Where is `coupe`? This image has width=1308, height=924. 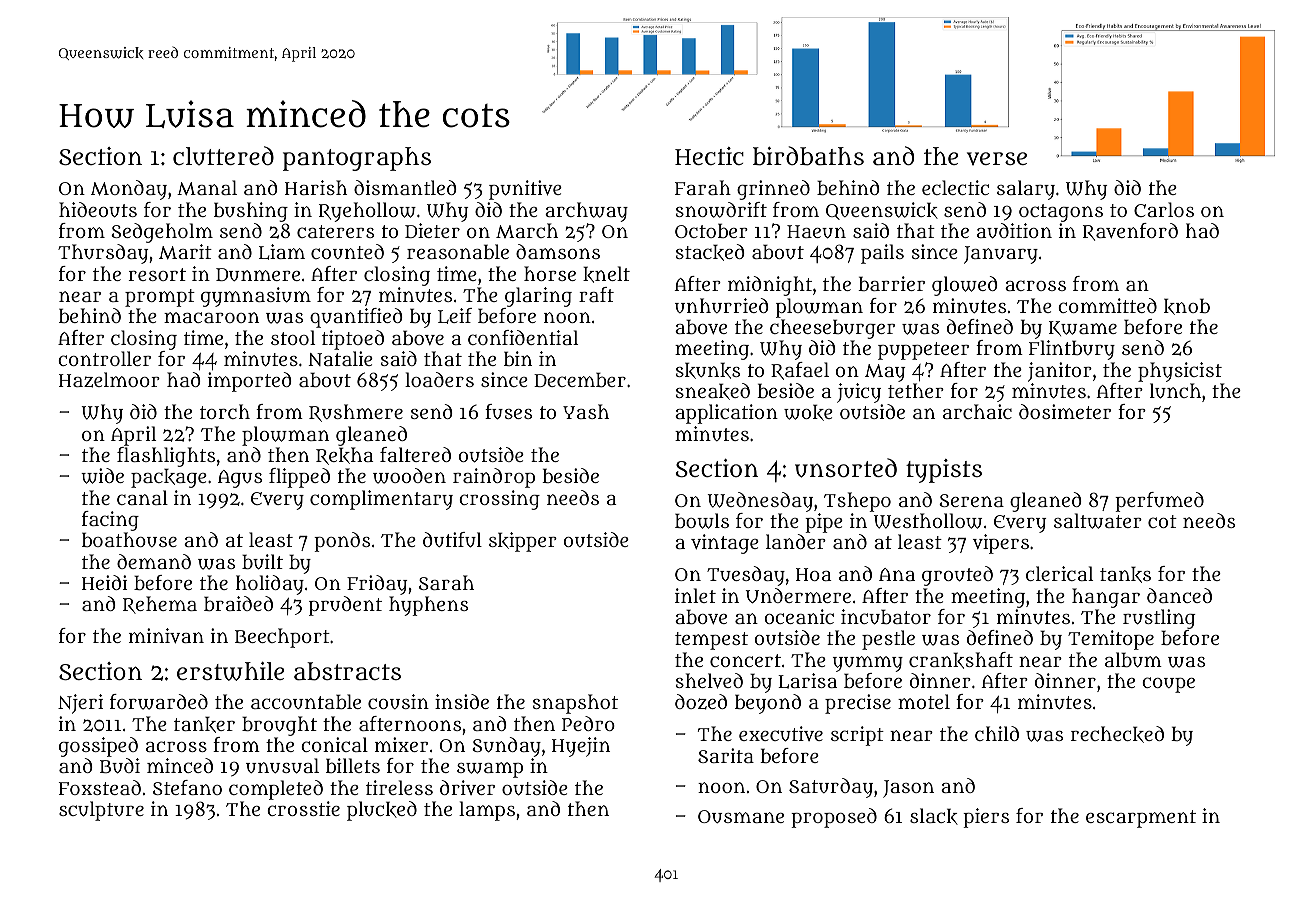 coupe is located at coordinates (1168, 685).
